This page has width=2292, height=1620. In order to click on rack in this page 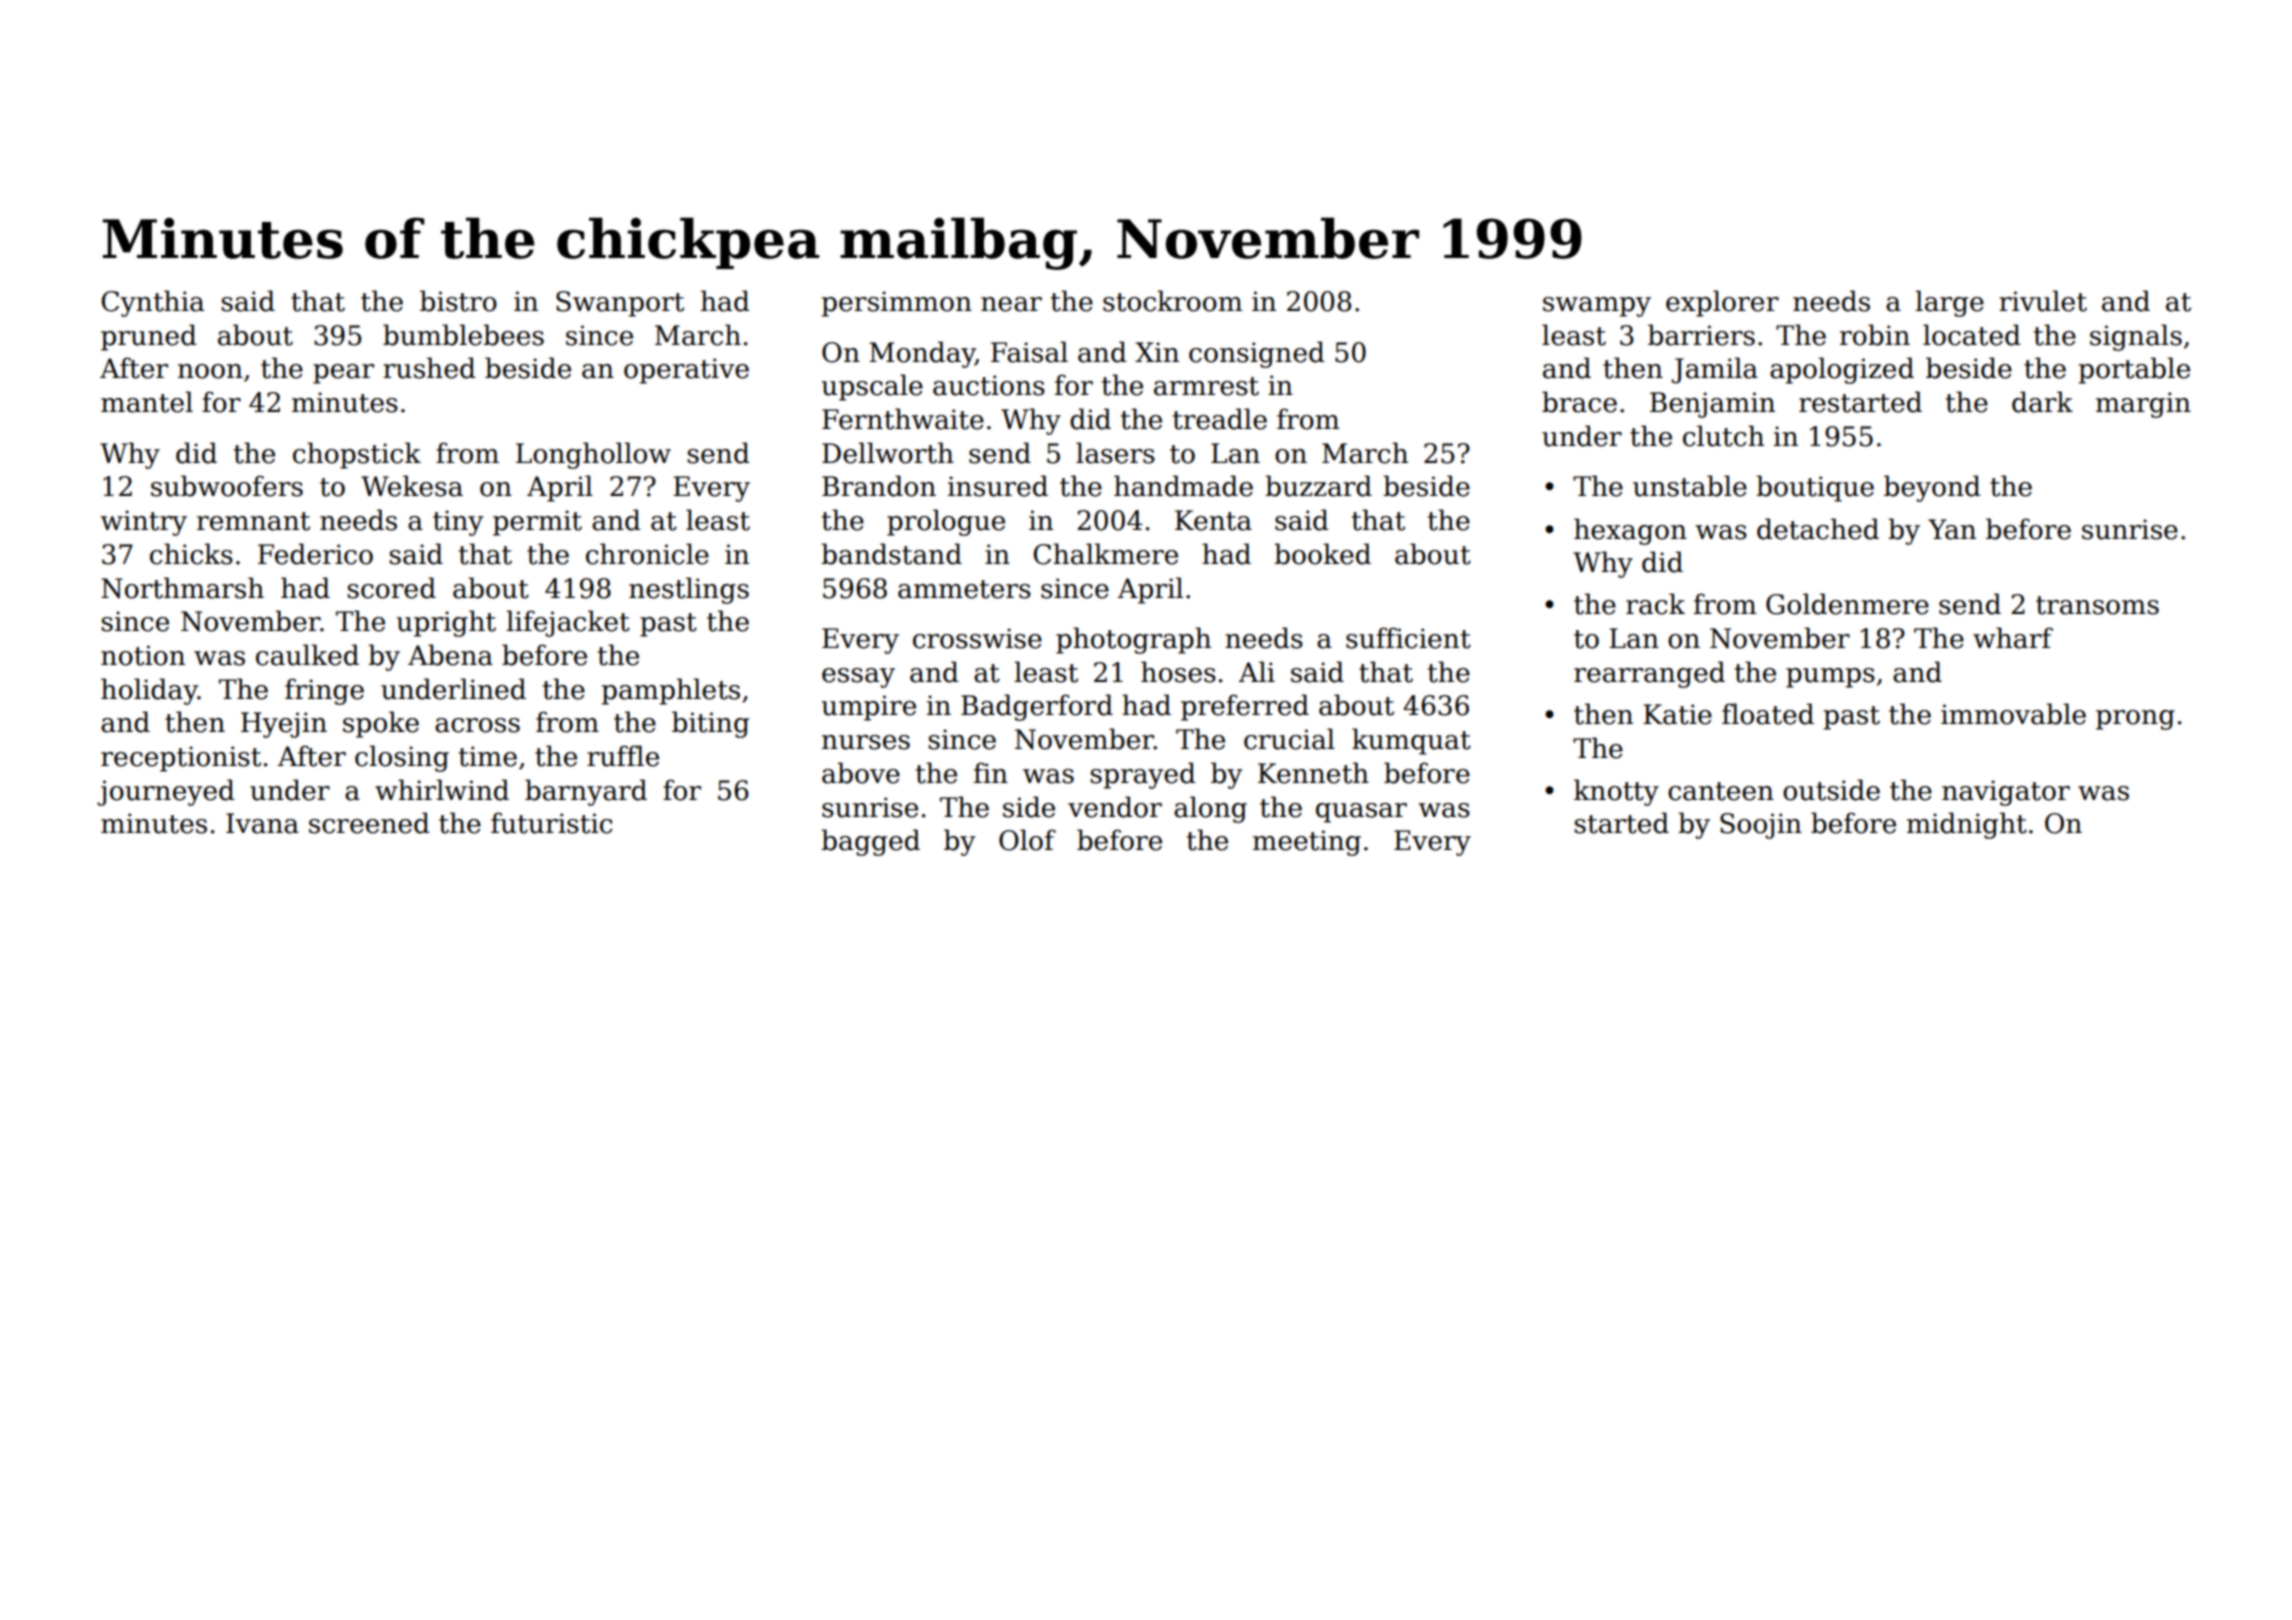, I will do `click(1655, 604)`.
